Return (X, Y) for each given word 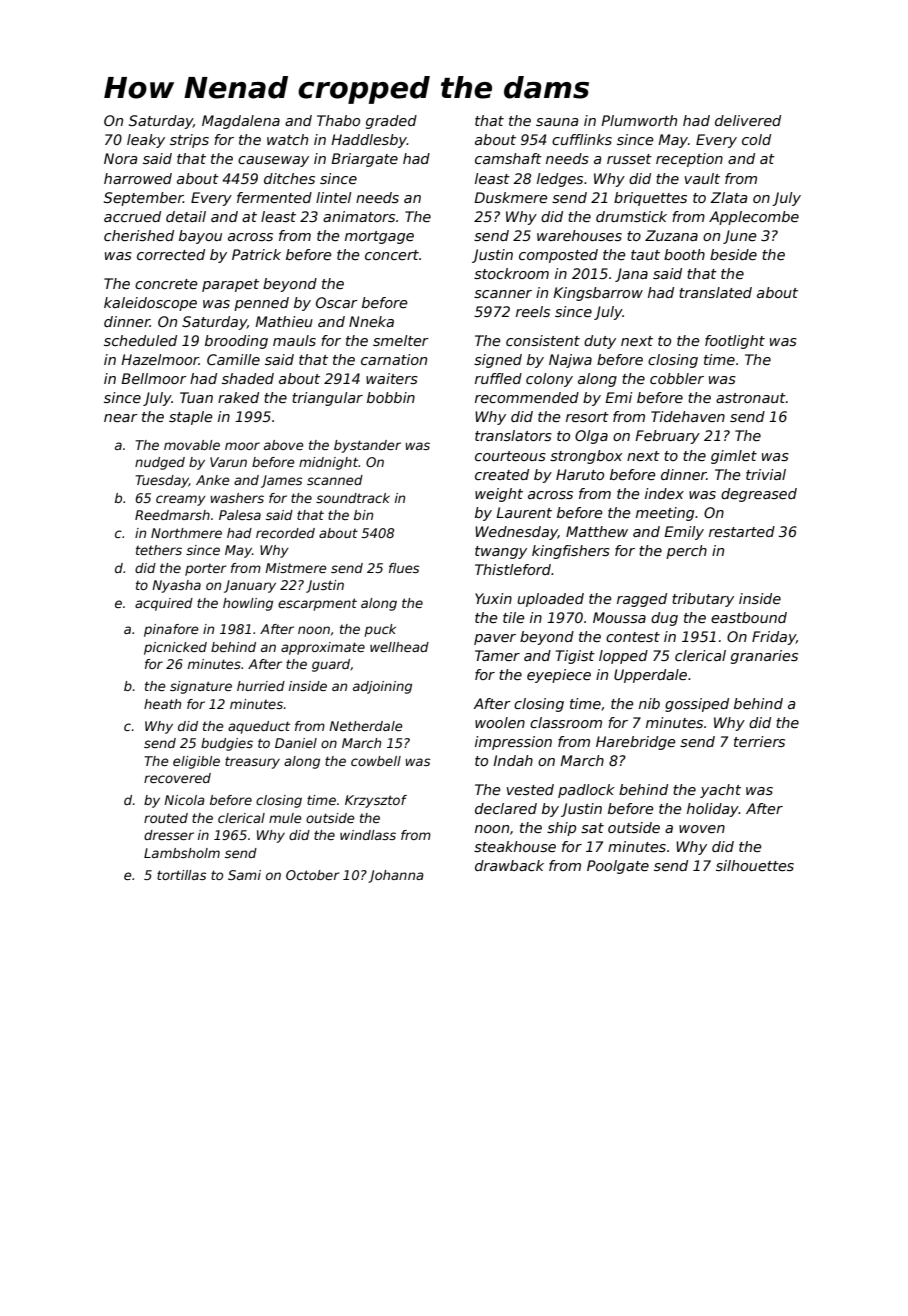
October (313, 875)
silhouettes (755, 865)
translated (715, 292)
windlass (368, 835)
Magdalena (241, 122)
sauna (557, 122)
